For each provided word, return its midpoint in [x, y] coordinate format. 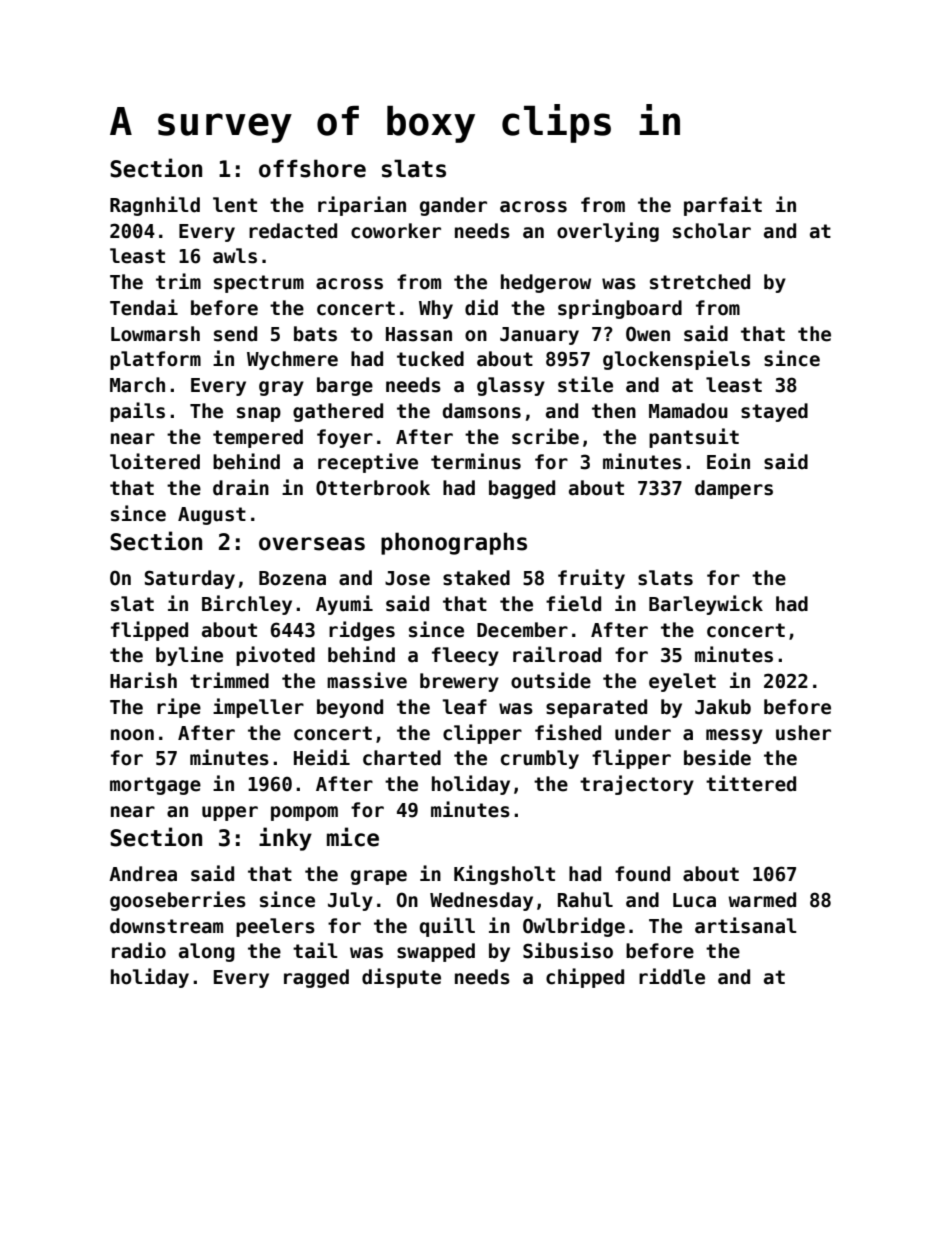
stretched [700, 282]
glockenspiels [676, 360]
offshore [312, 168]
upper [230, 813]
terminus [476, 461]
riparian [362, 206]
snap [259, 414]
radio [139, 950]
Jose [407, 578]
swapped [436, 952]
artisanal [746, 925]
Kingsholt [504, 875]
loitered [155, 461]
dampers [734, 489]
